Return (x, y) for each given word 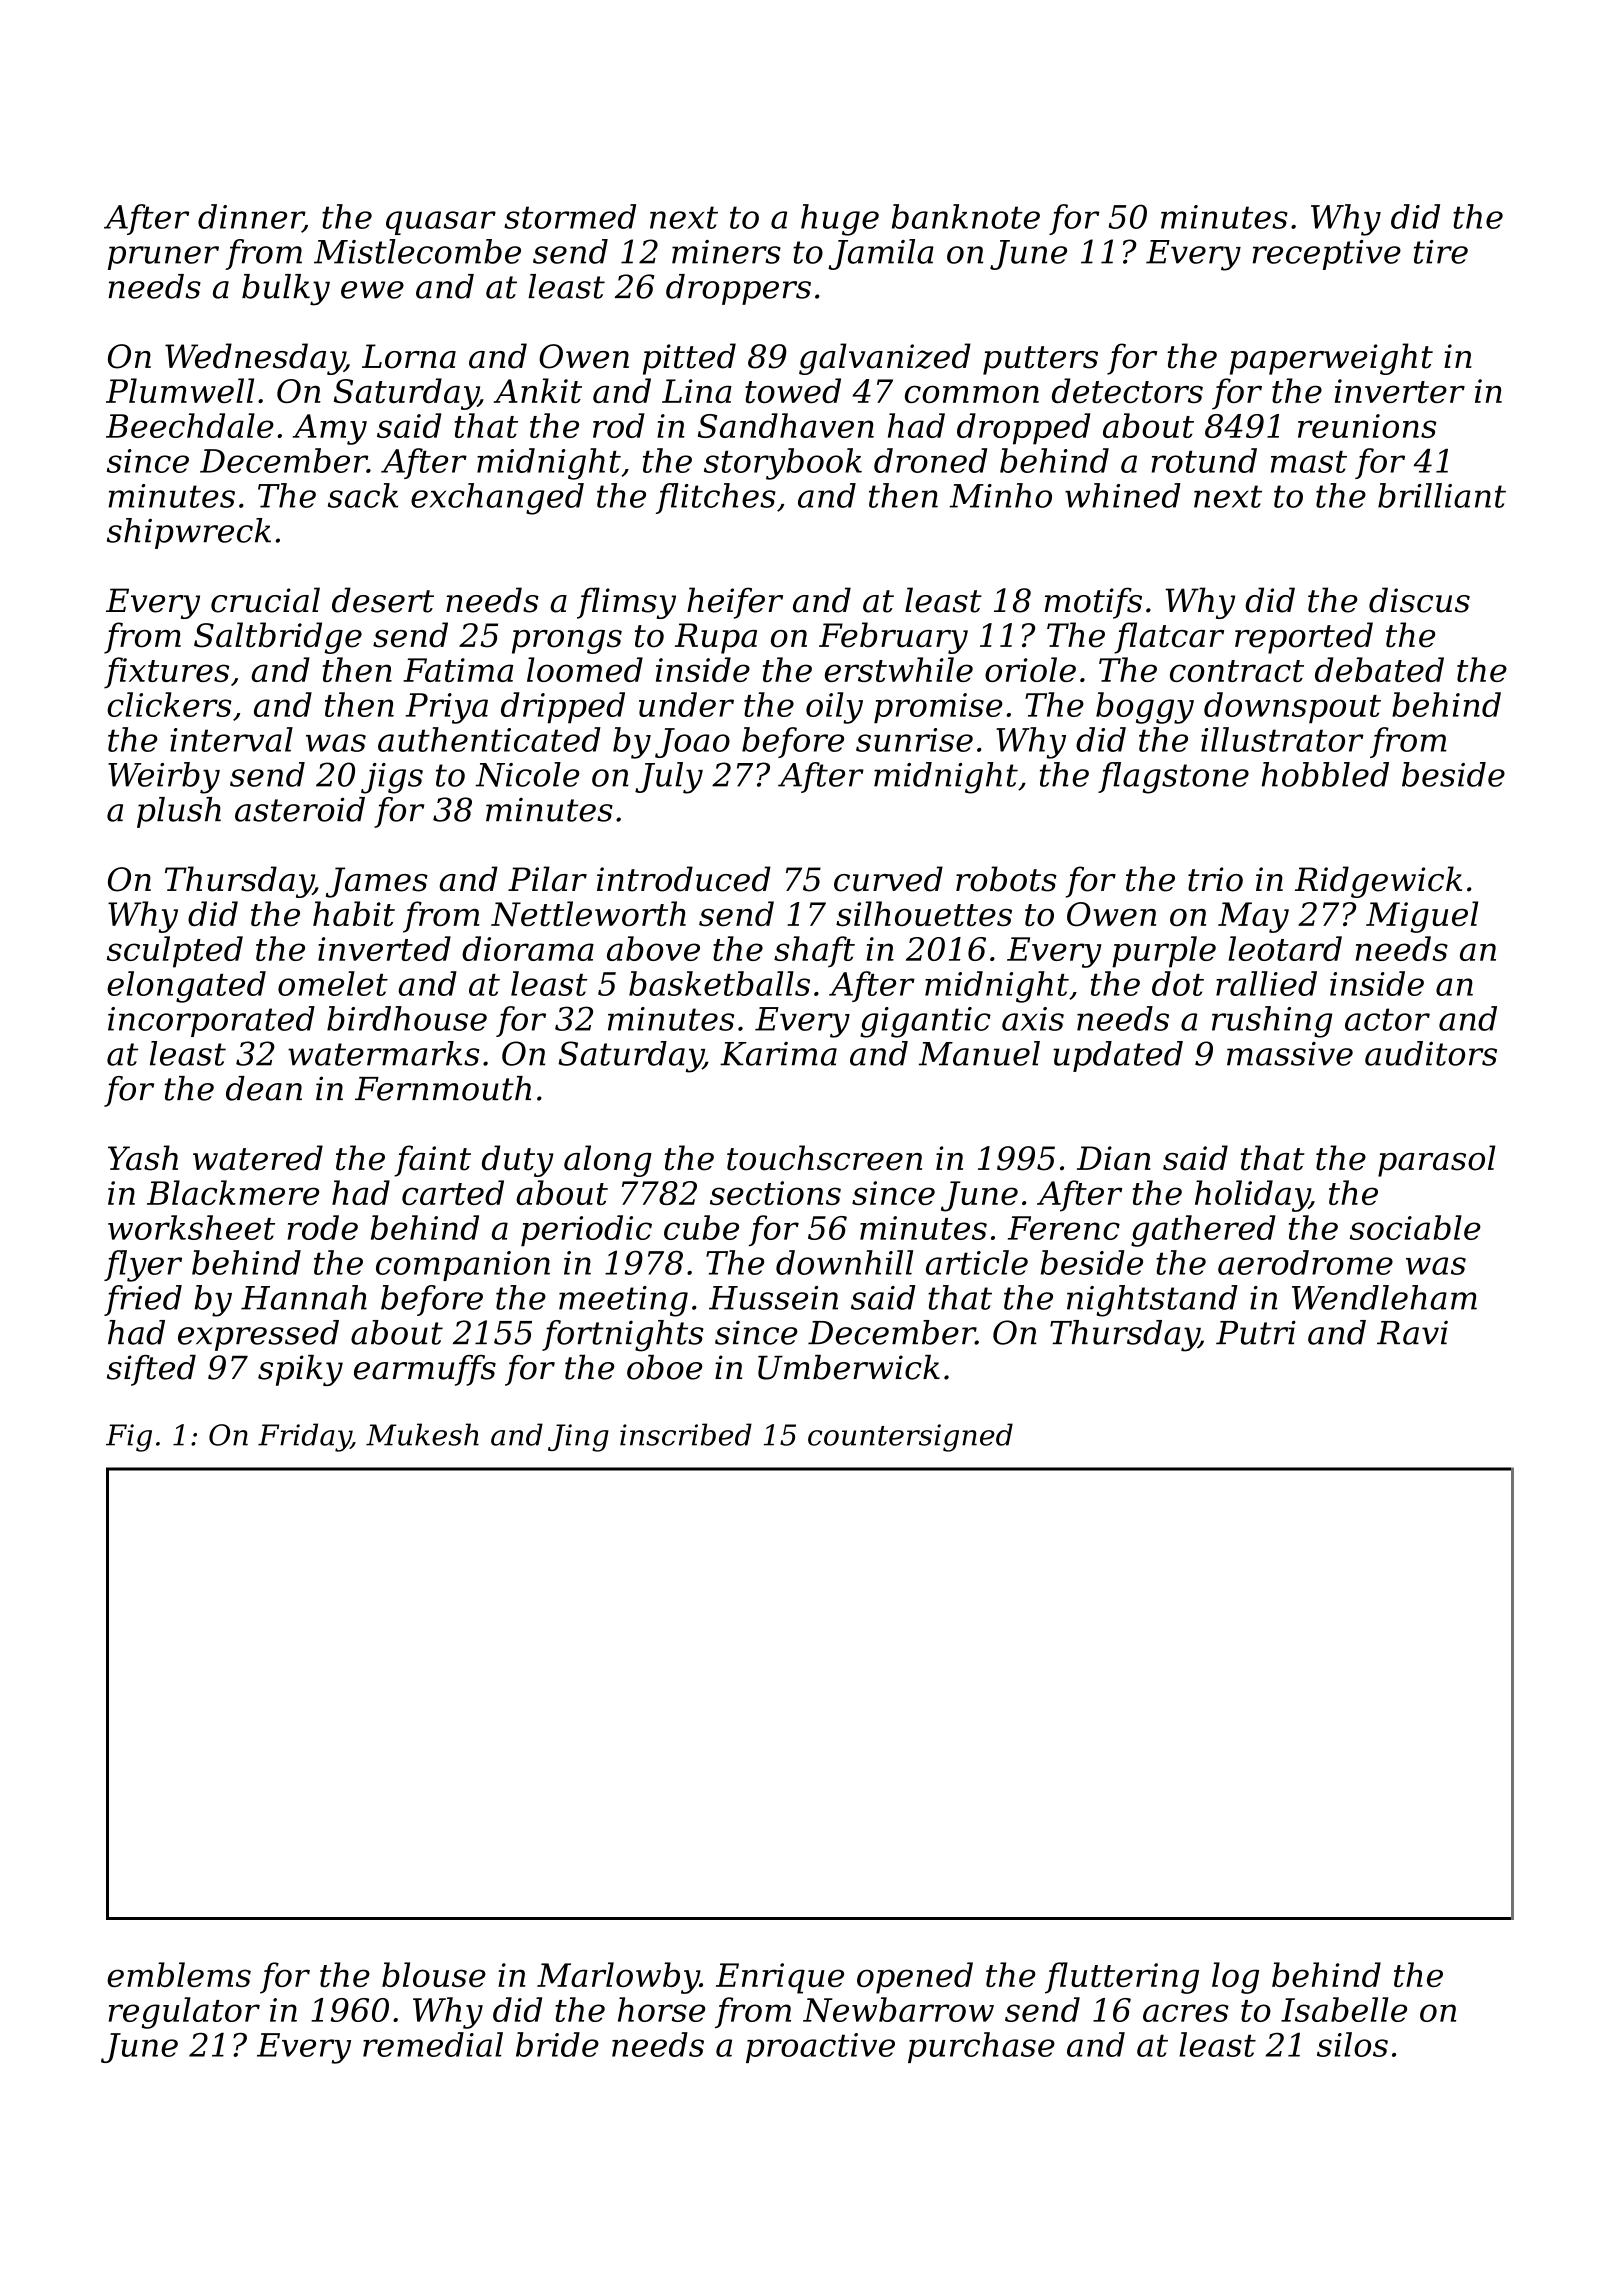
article (977, 1262)
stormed (570, 216)
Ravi (1412, 1332)
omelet (333, 983)
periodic (586, 1231)
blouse (434, 1974)
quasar (441, 223)
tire (1441, 252)
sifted (151, 1370)
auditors (1431, 1053)
